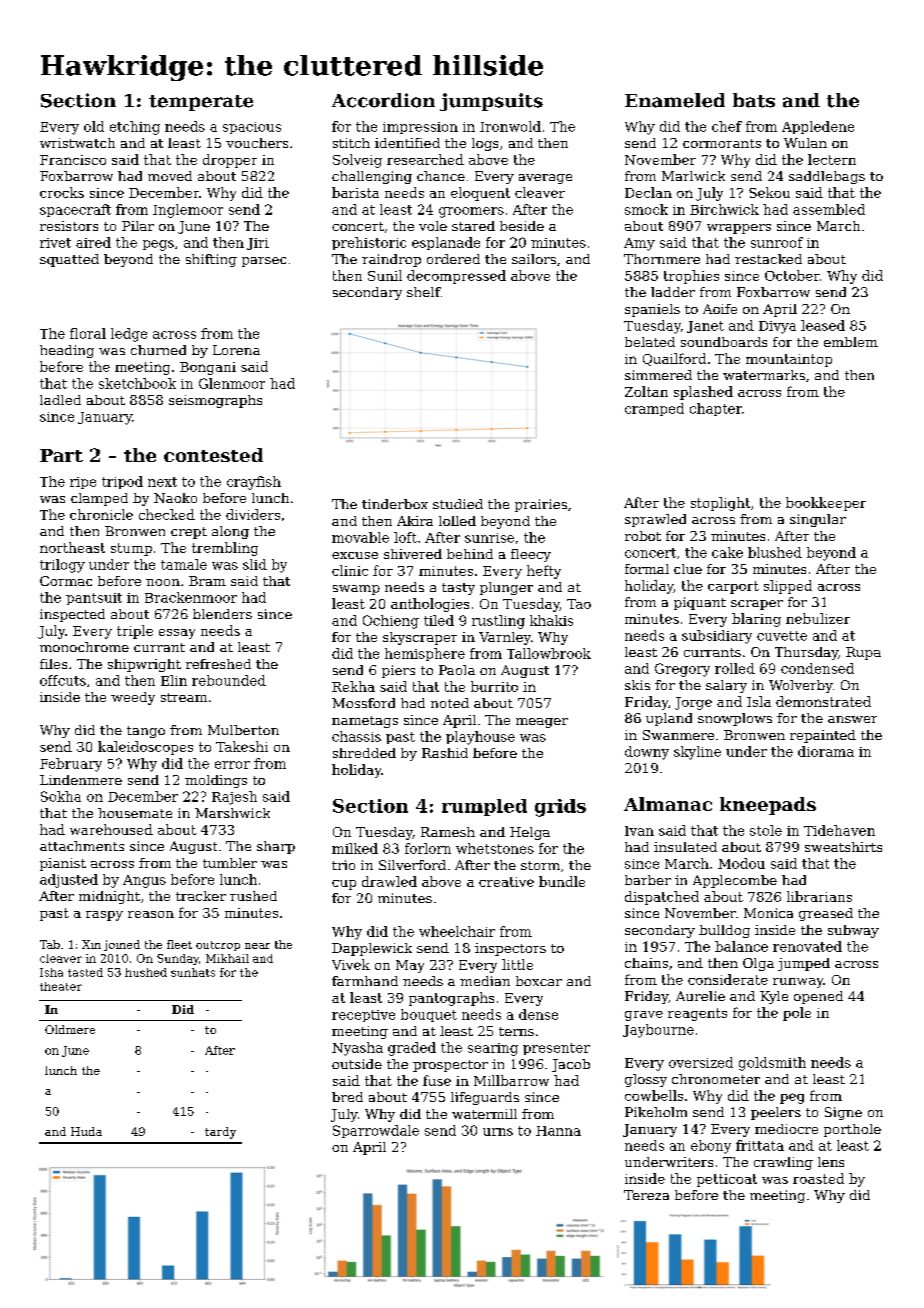 The height and width of the screenshot is (1308, 924). What do you see at coordinates (193, 972) in the screenshot?
I see `sunhats` at bounding box center [193, 972].
